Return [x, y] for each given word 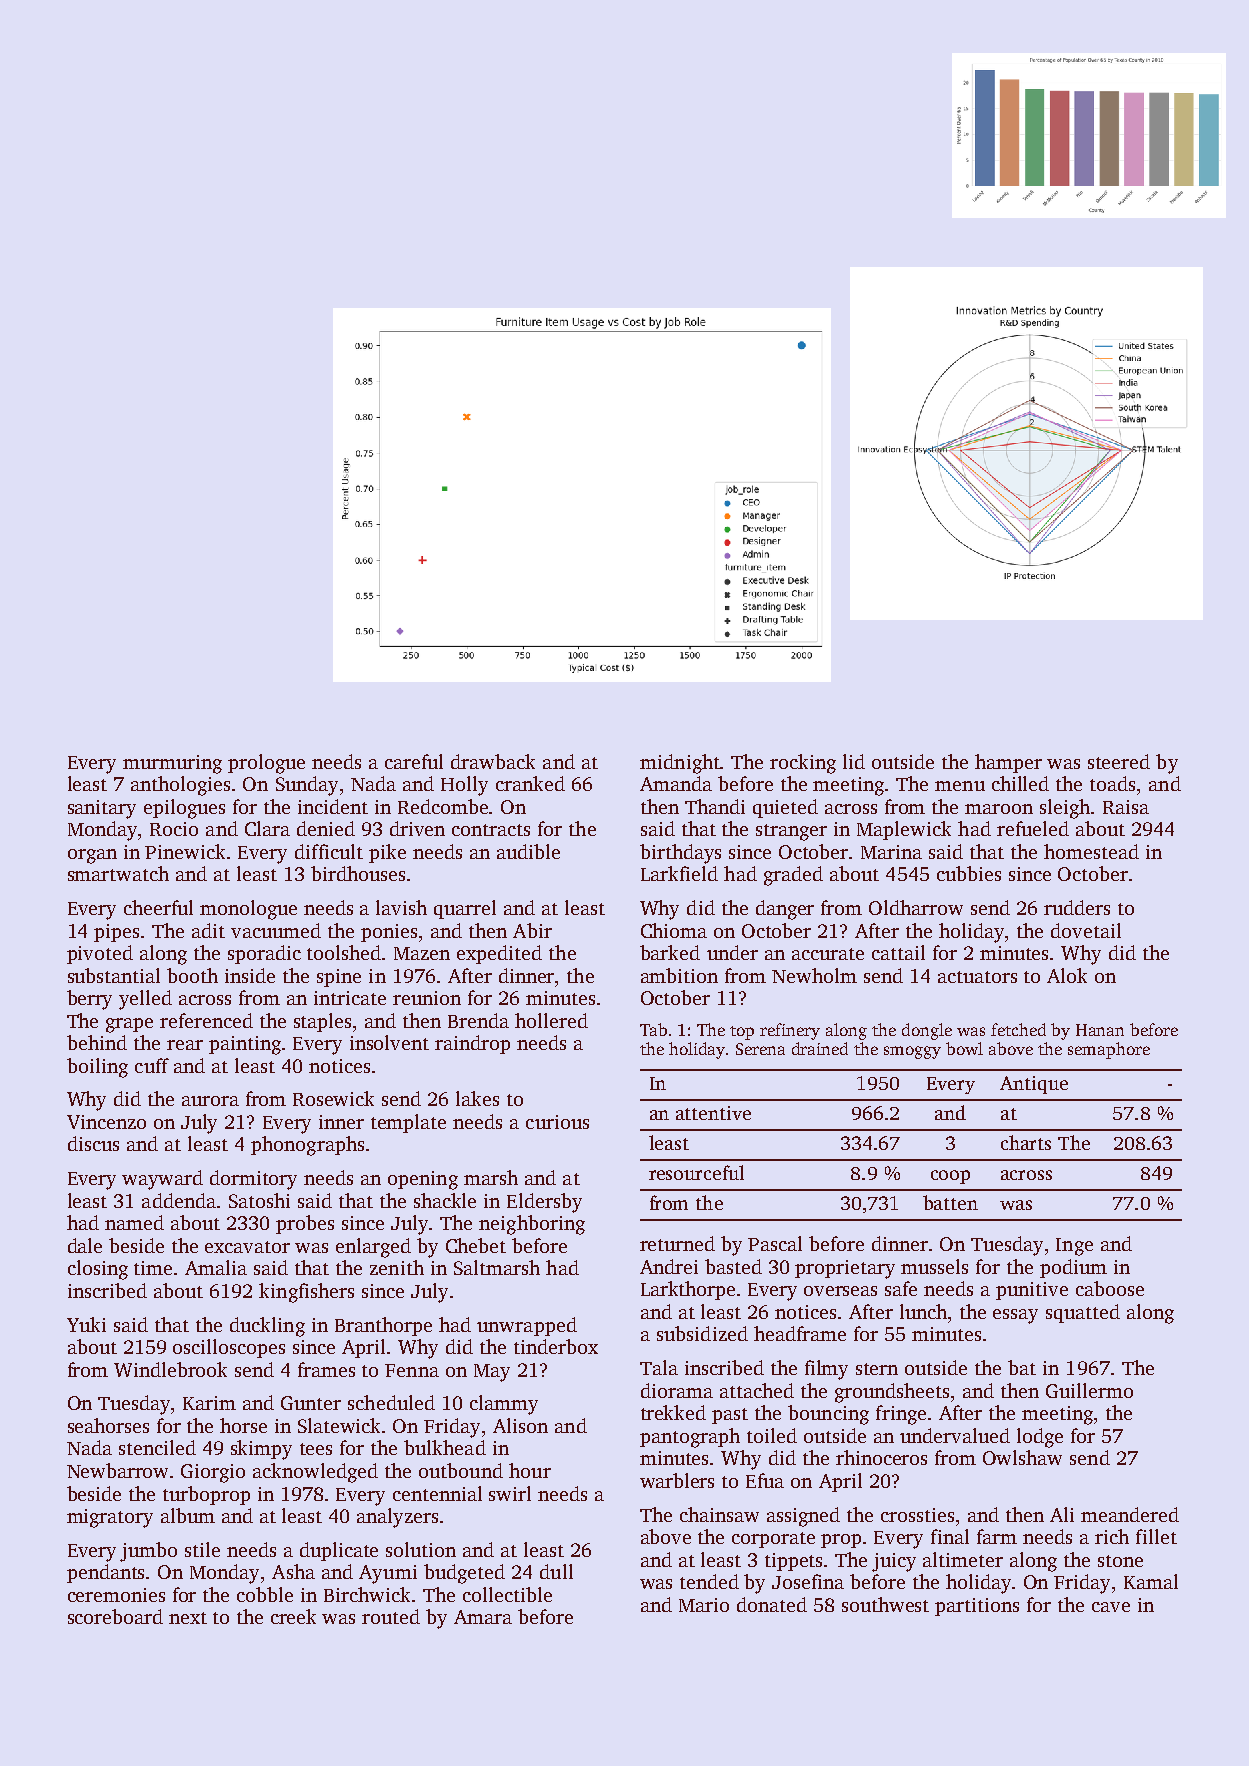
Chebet [476, 1245]
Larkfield [679, 873]
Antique [1034, 1085]
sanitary [102, 809]
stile [202, 1549]
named [134, 1222]
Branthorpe [383, 1326]
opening [423, 1180]
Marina [891, 852]
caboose [1110, 1288]
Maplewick [904, 830]
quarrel [465, 909]
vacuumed [276, 930]
